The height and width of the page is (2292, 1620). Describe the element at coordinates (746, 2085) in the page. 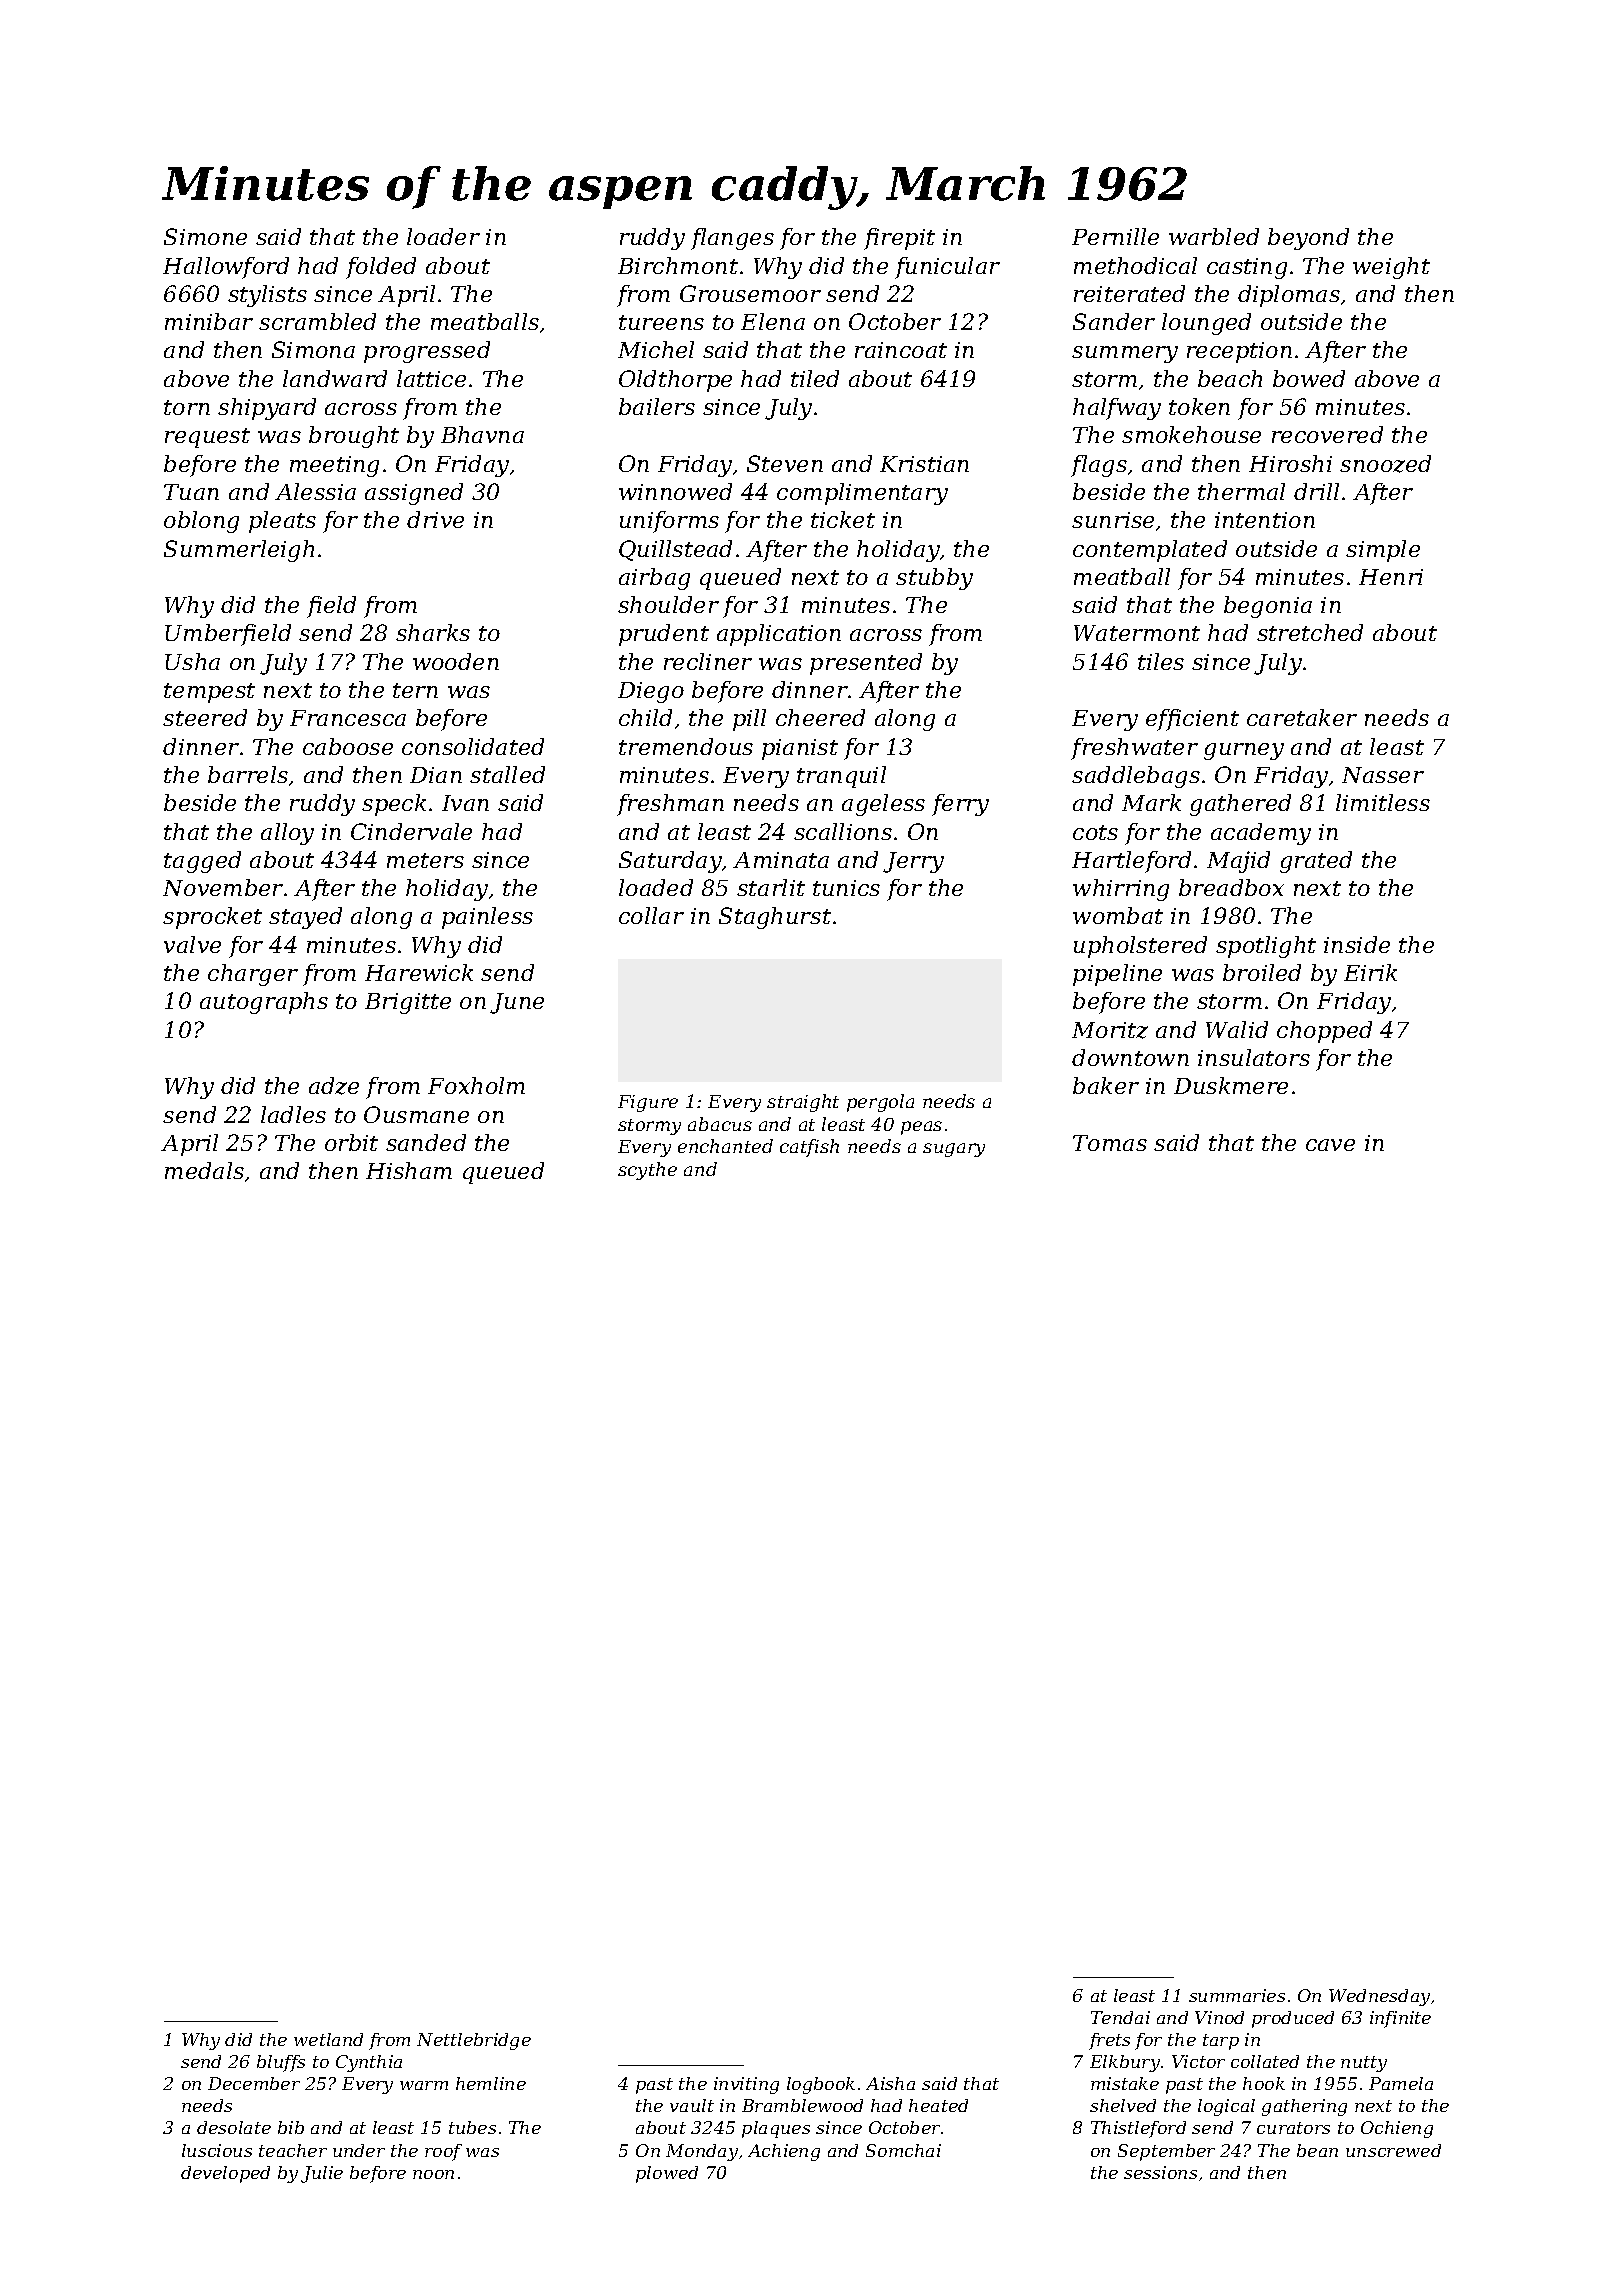

I see `inviting` at that location.
